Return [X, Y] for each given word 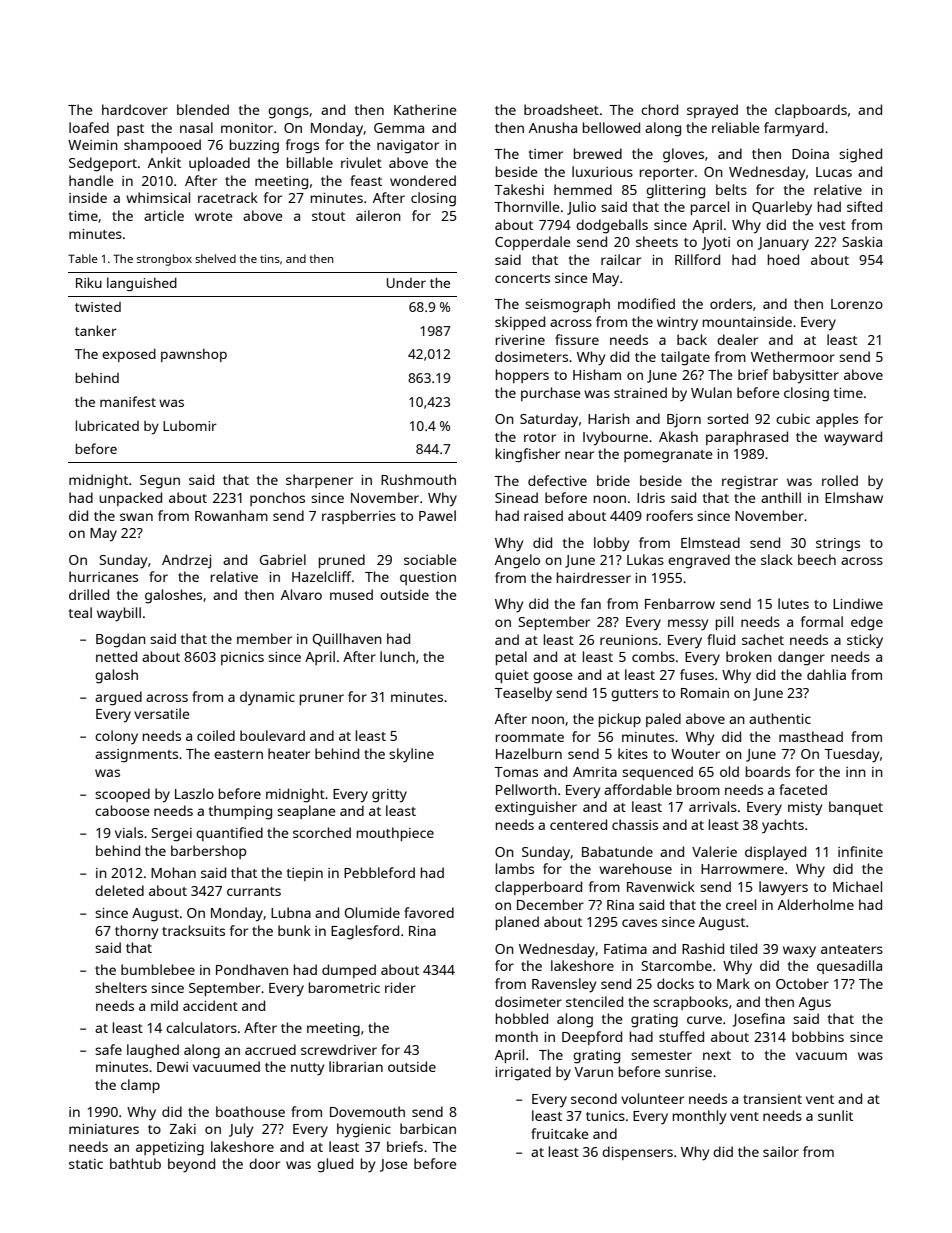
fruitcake [560, 1133]
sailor [781, 1151]
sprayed [712, 111]
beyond [191, 1165]
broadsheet [561, 109]
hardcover [135, 109]
